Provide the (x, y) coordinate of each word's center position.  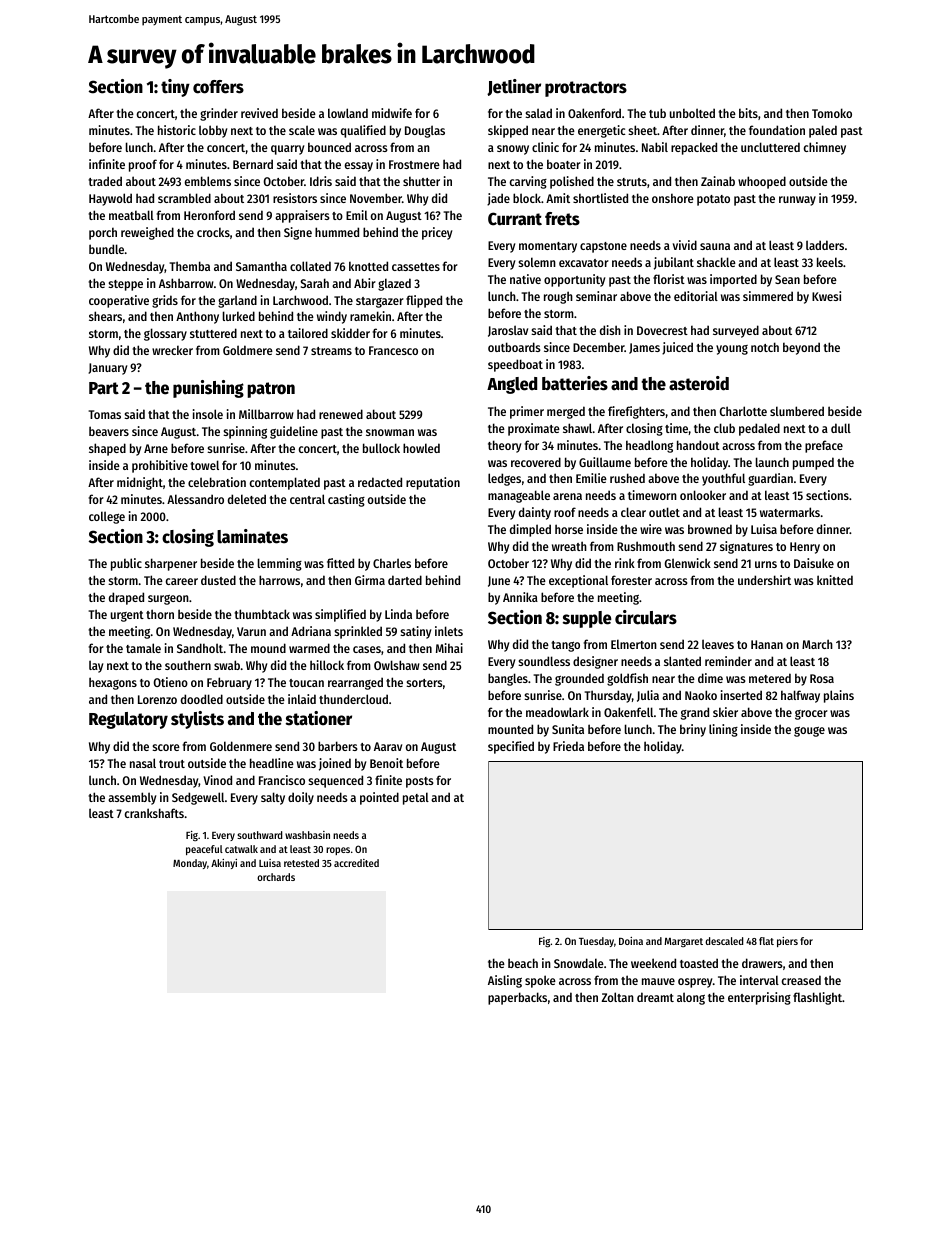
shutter (421, 181)
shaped (107, 449)
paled (823, 131)
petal (416, 798)
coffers (218, 87)
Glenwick (688, 563)
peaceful (204, 850)
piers (787, 942)
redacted (380, 482)
